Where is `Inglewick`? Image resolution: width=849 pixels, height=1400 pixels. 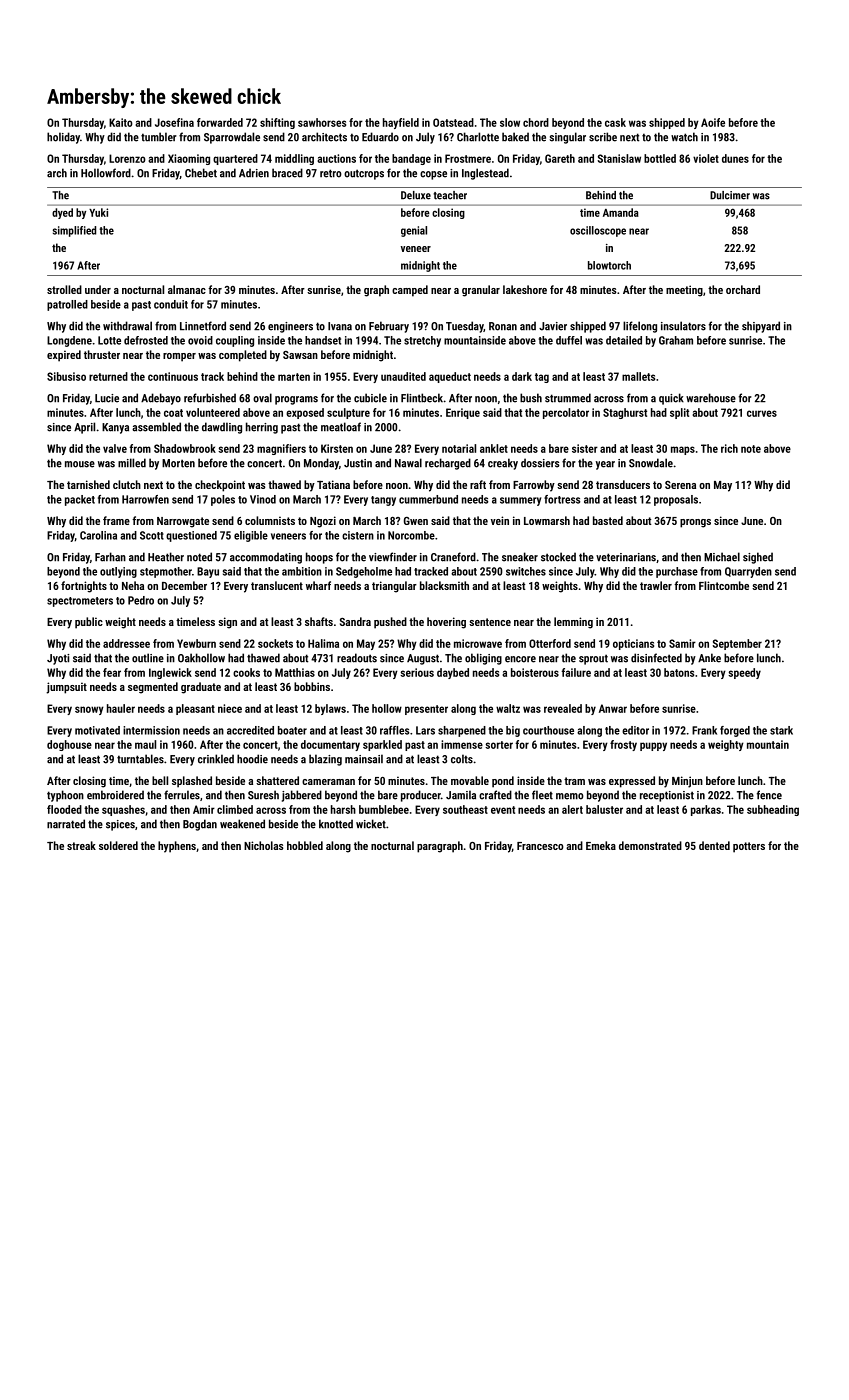 Inglewick is located at coordinates (170, 673).
